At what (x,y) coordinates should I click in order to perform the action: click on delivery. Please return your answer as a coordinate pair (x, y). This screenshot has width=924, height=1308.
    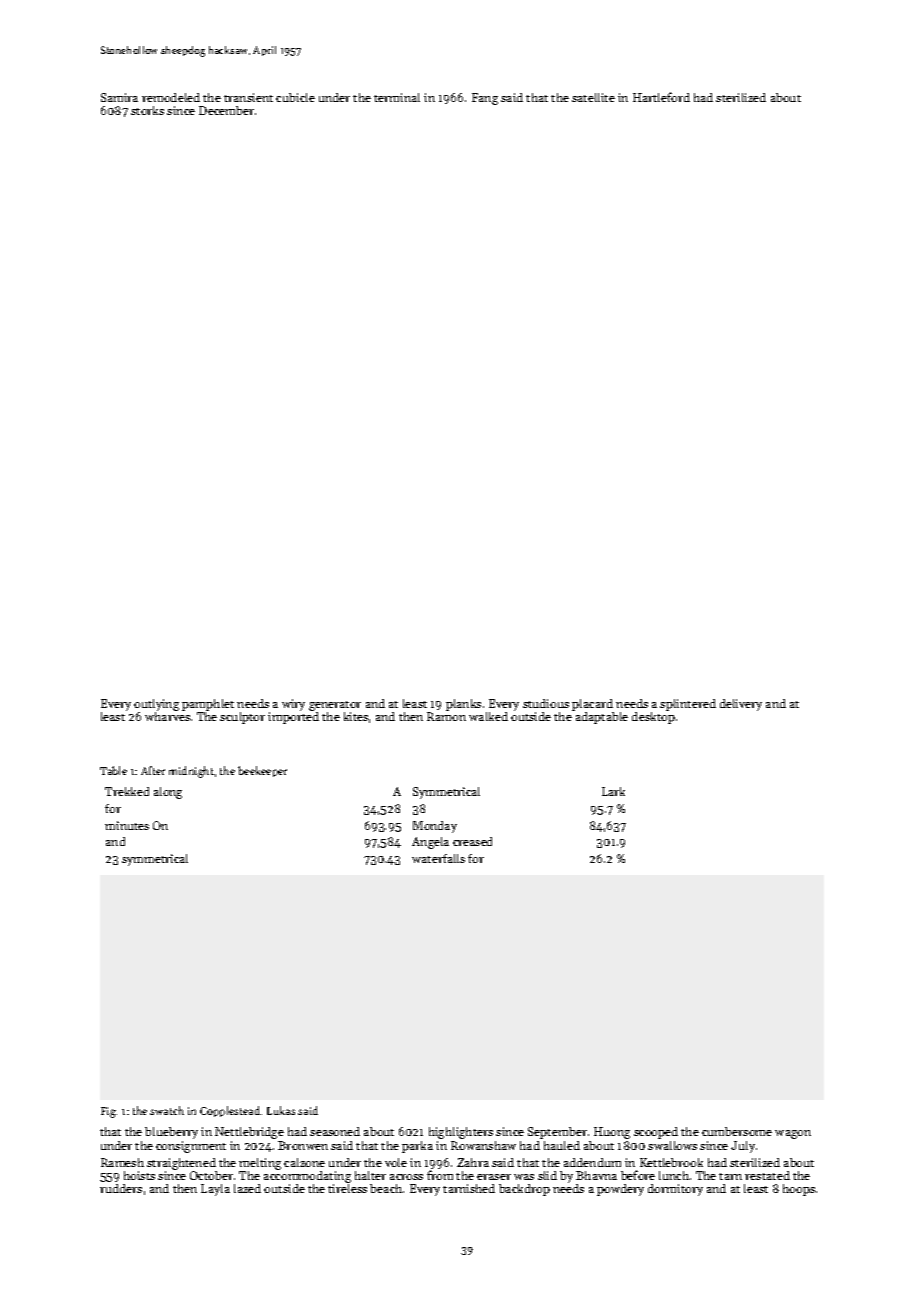
    Looking at the image, I should click on (741, 705).
